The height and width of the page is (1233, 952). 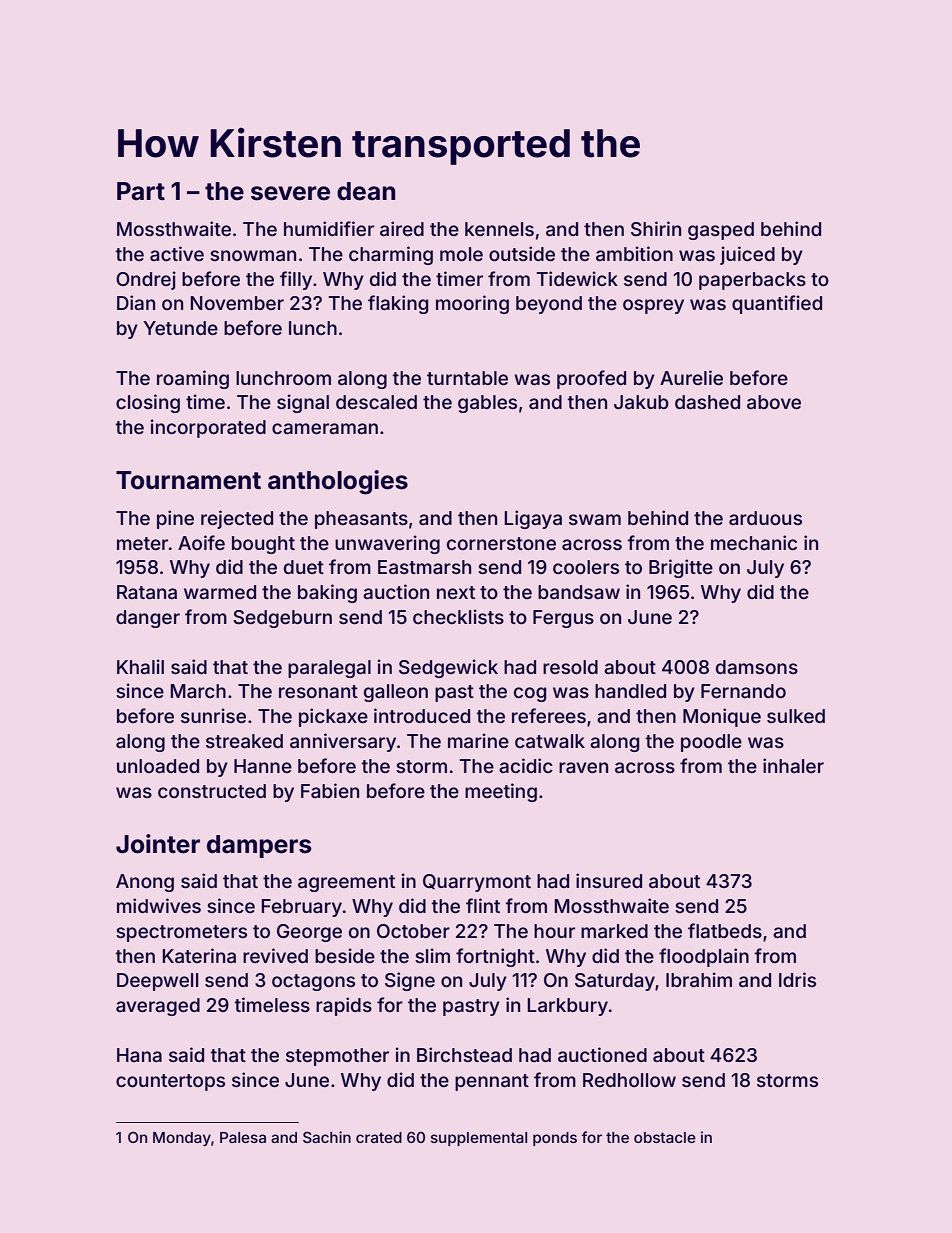 I want to click on November, so click(x=237, y=303).
